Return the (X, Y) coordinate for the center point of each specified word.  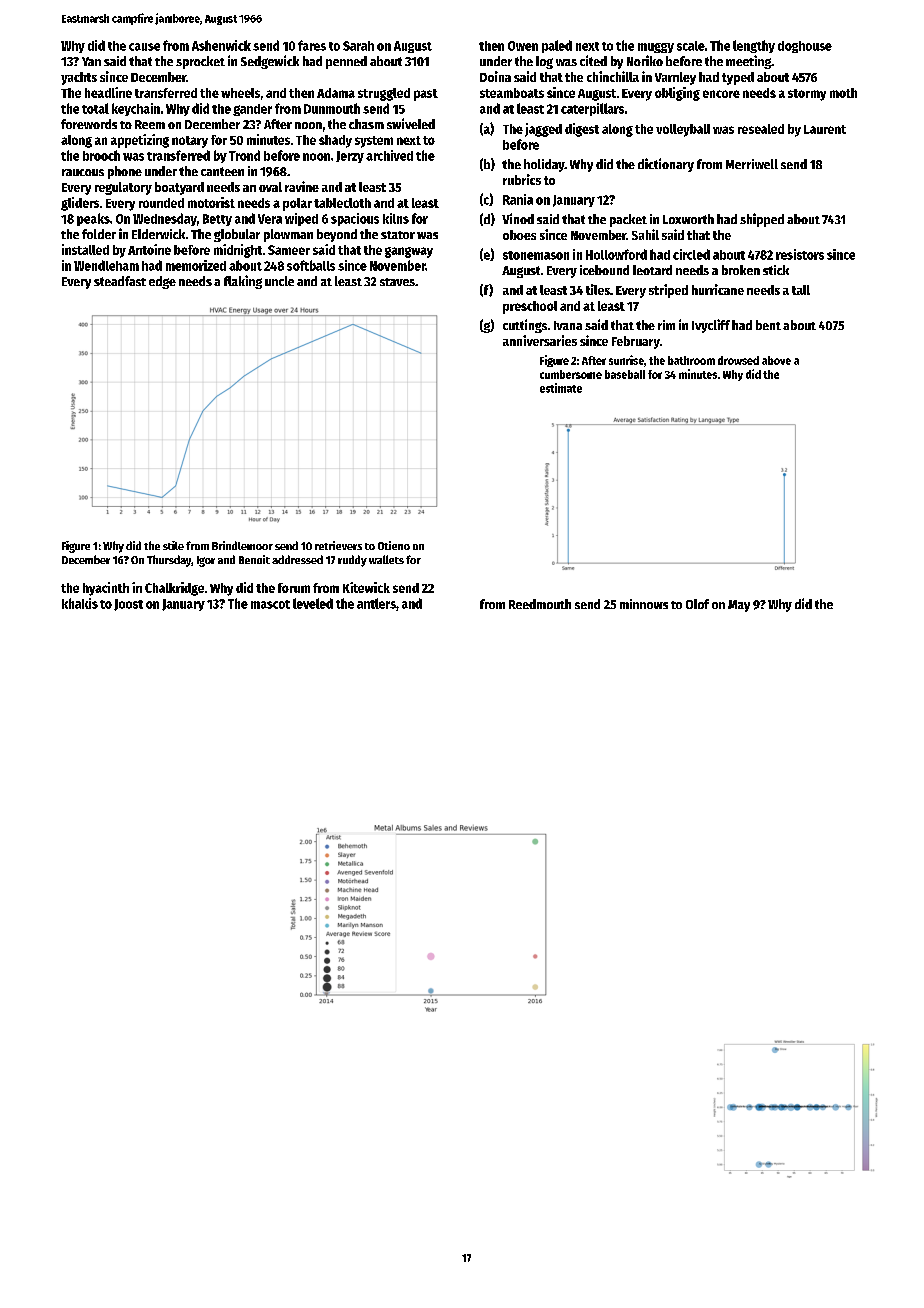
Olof (697, 604)
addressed (297, 559)
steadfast (120, 281)
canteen (222, 171)
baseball (625, 374)
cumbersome (571, 374)
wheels (240, 93)
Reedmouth (540, 604)
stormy (807, 95)
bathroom (691, 360)
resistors (800, 254)
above (776, 360)
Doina (495, 76)
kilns (396, 218)
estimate (561, 388)
